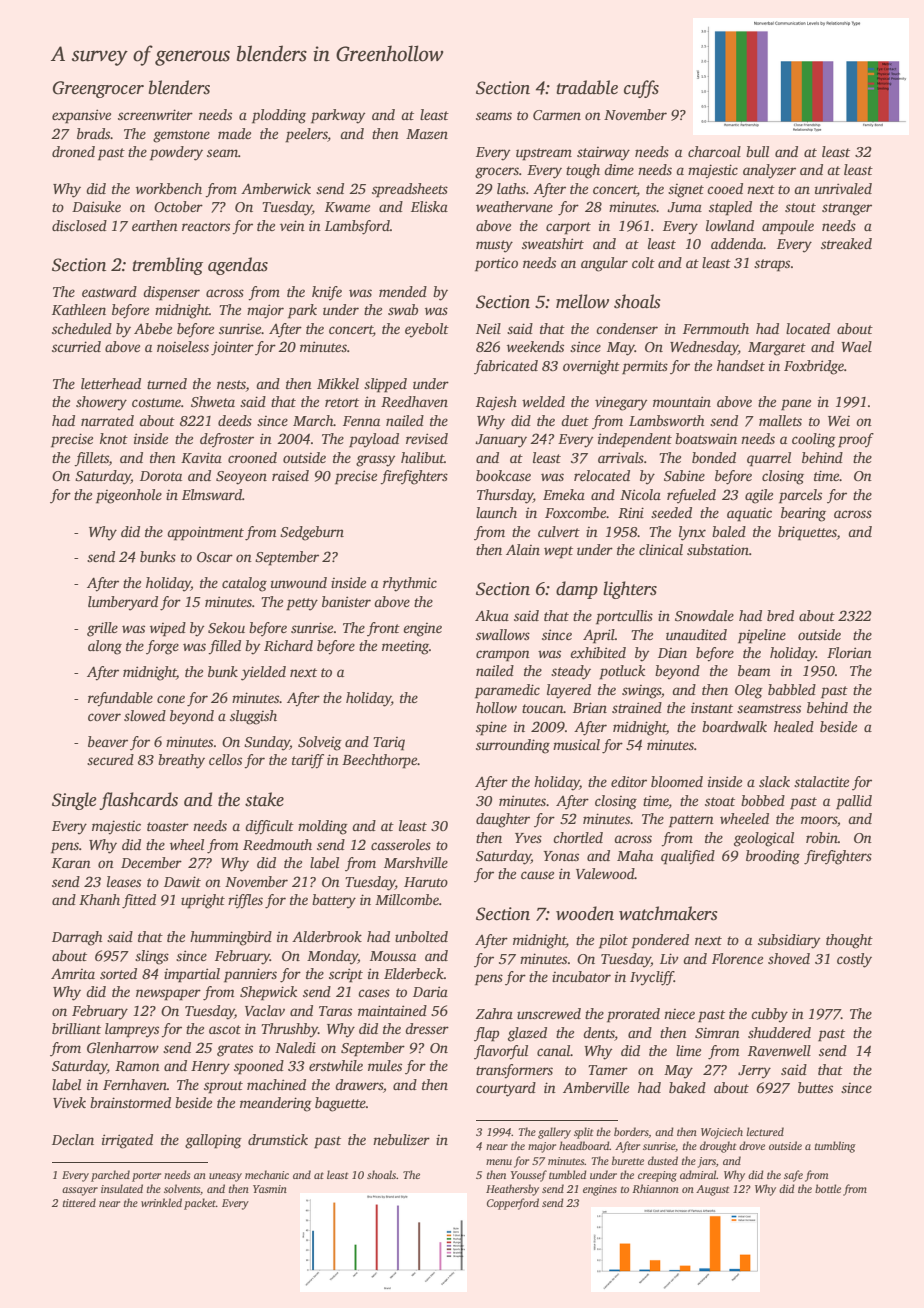  I want to click on bull, so click(757, 151).
